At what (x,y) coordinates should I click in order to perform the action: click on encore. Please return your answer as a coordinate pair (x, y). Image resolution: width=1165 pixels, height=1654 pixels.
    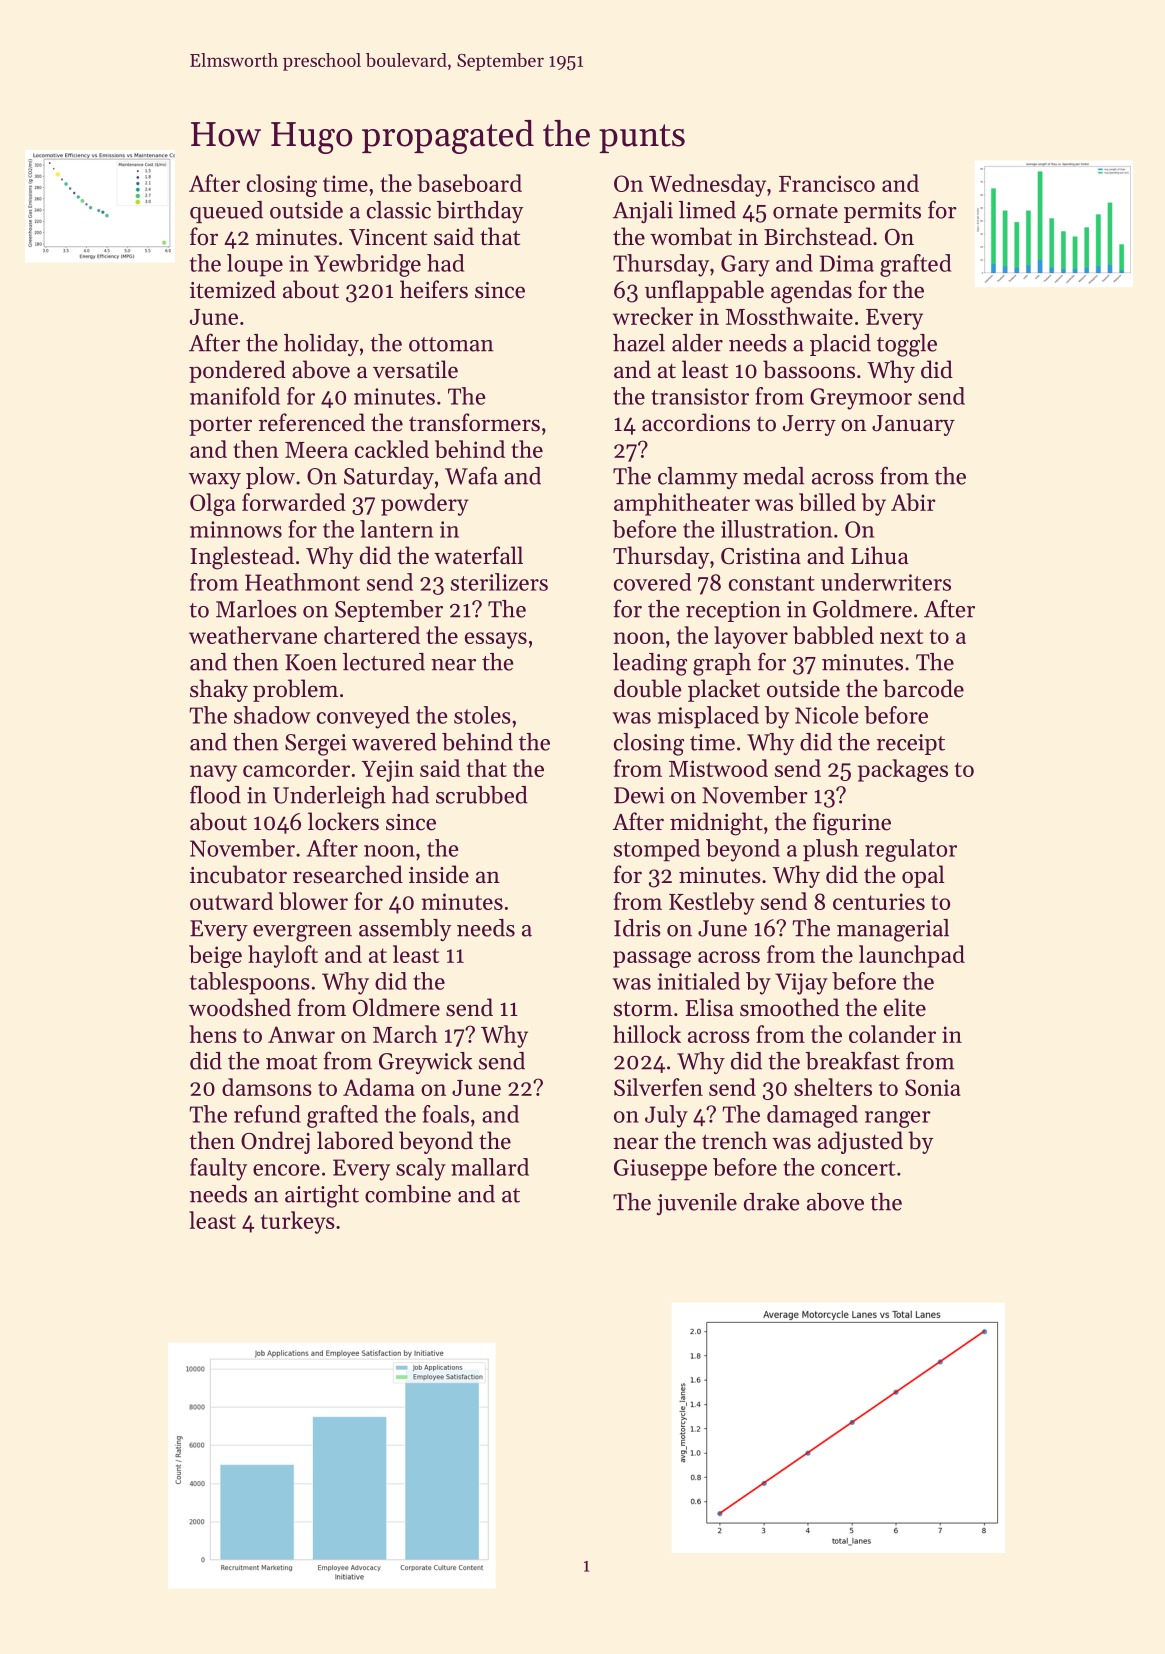
    Looking at the image, I should click on (286, 1170).
